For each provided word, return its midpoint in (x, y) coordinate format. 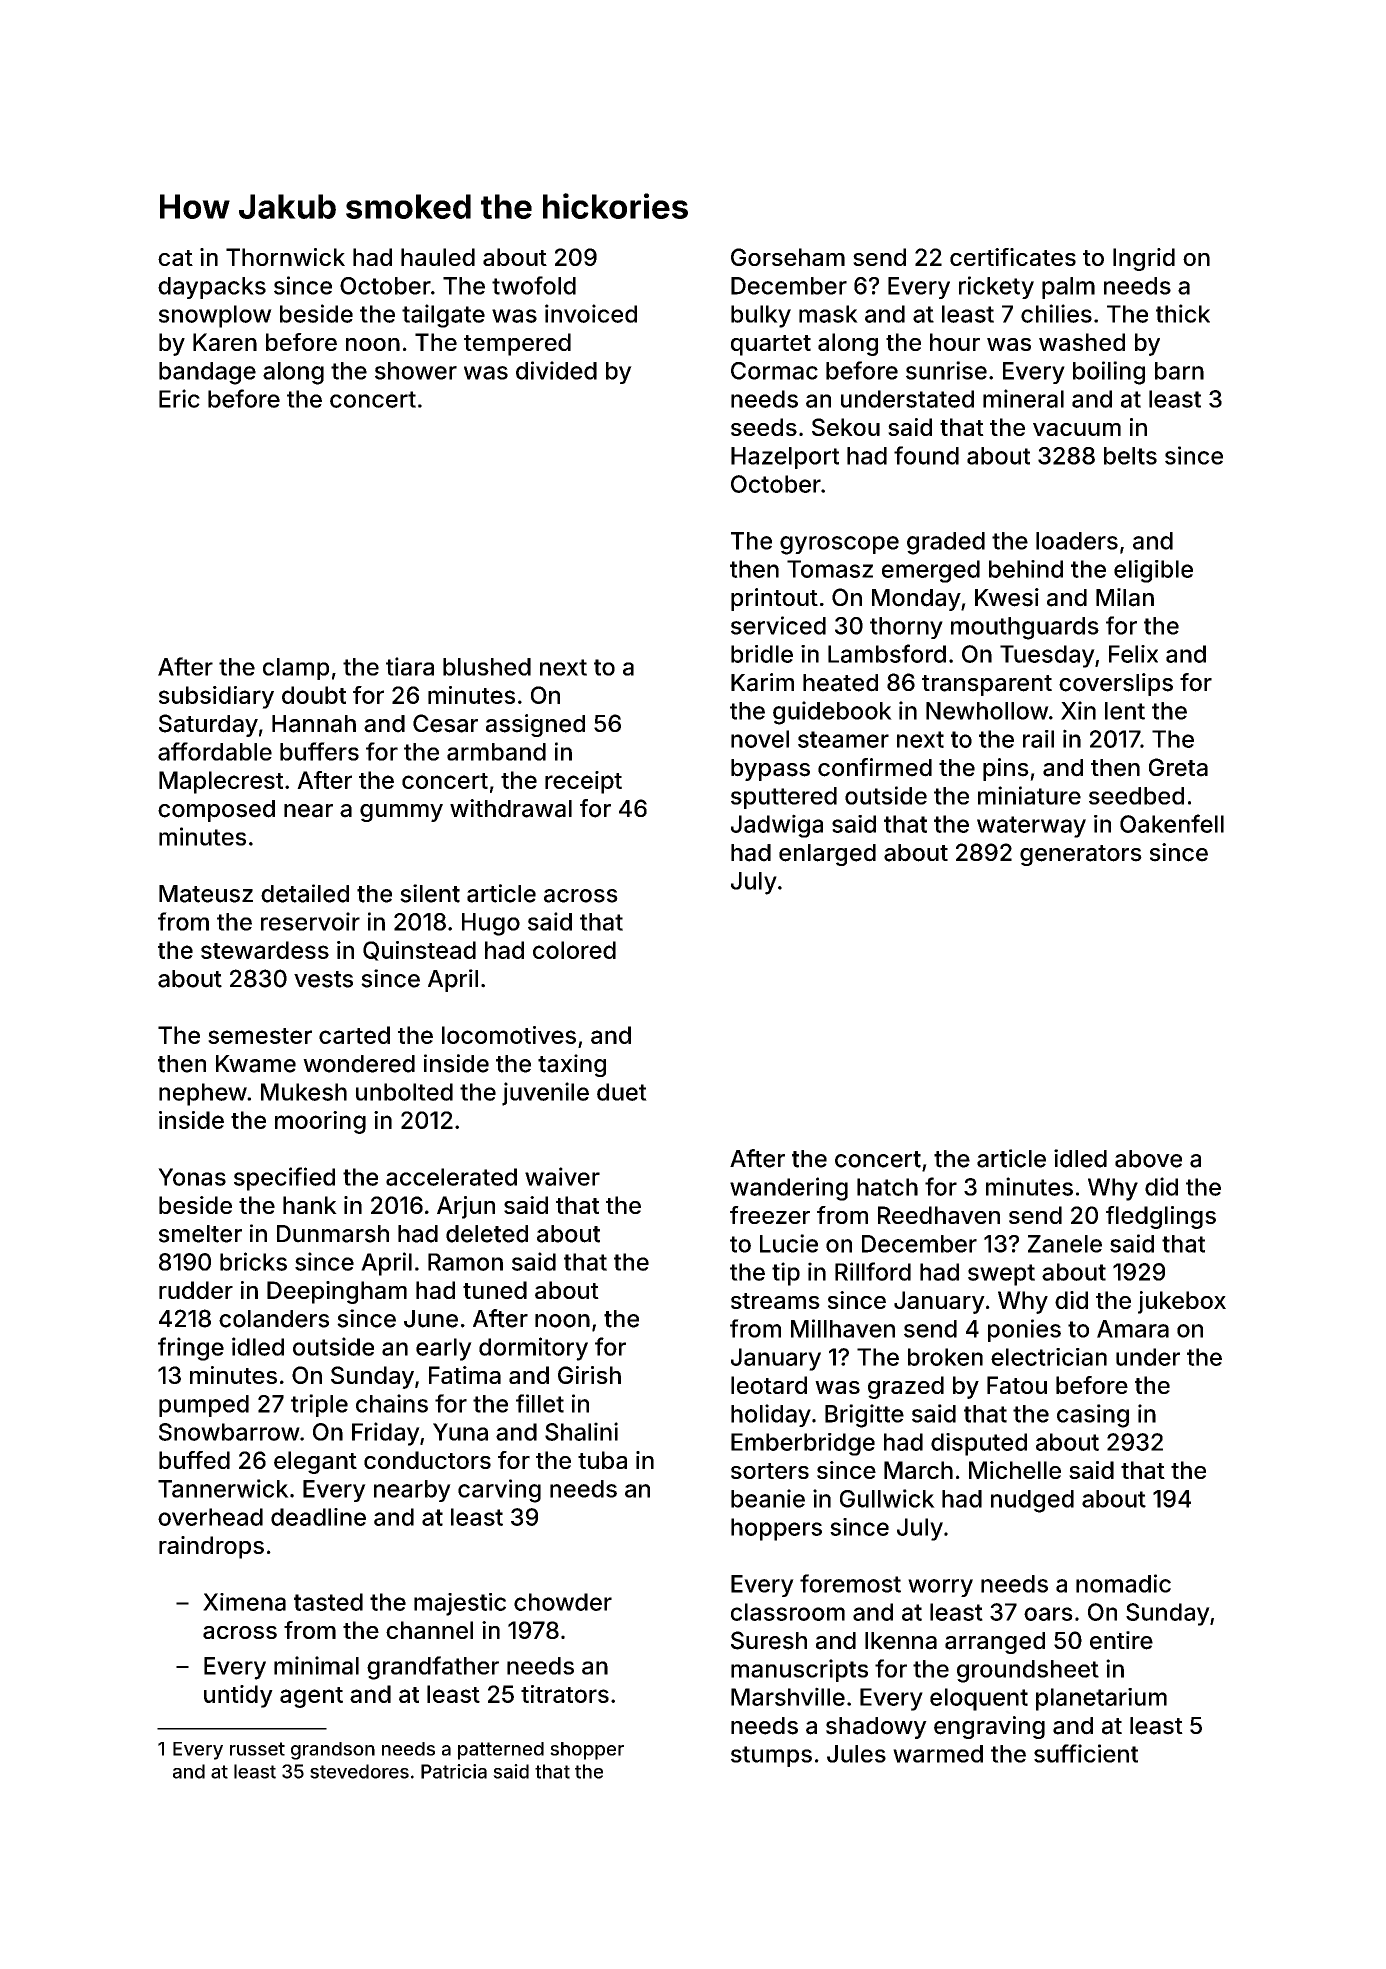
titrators (565, 1694)
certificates (1013, 257)
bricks (253, 1261)
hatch (887, 1187)
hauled (438, 257)
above (1148, 1159)
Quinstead (419, 951)
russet (257, 1749)
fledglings (1161, 1217)
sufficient (1086, 1753)
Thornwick (285, 257)
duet (622, 1092)
